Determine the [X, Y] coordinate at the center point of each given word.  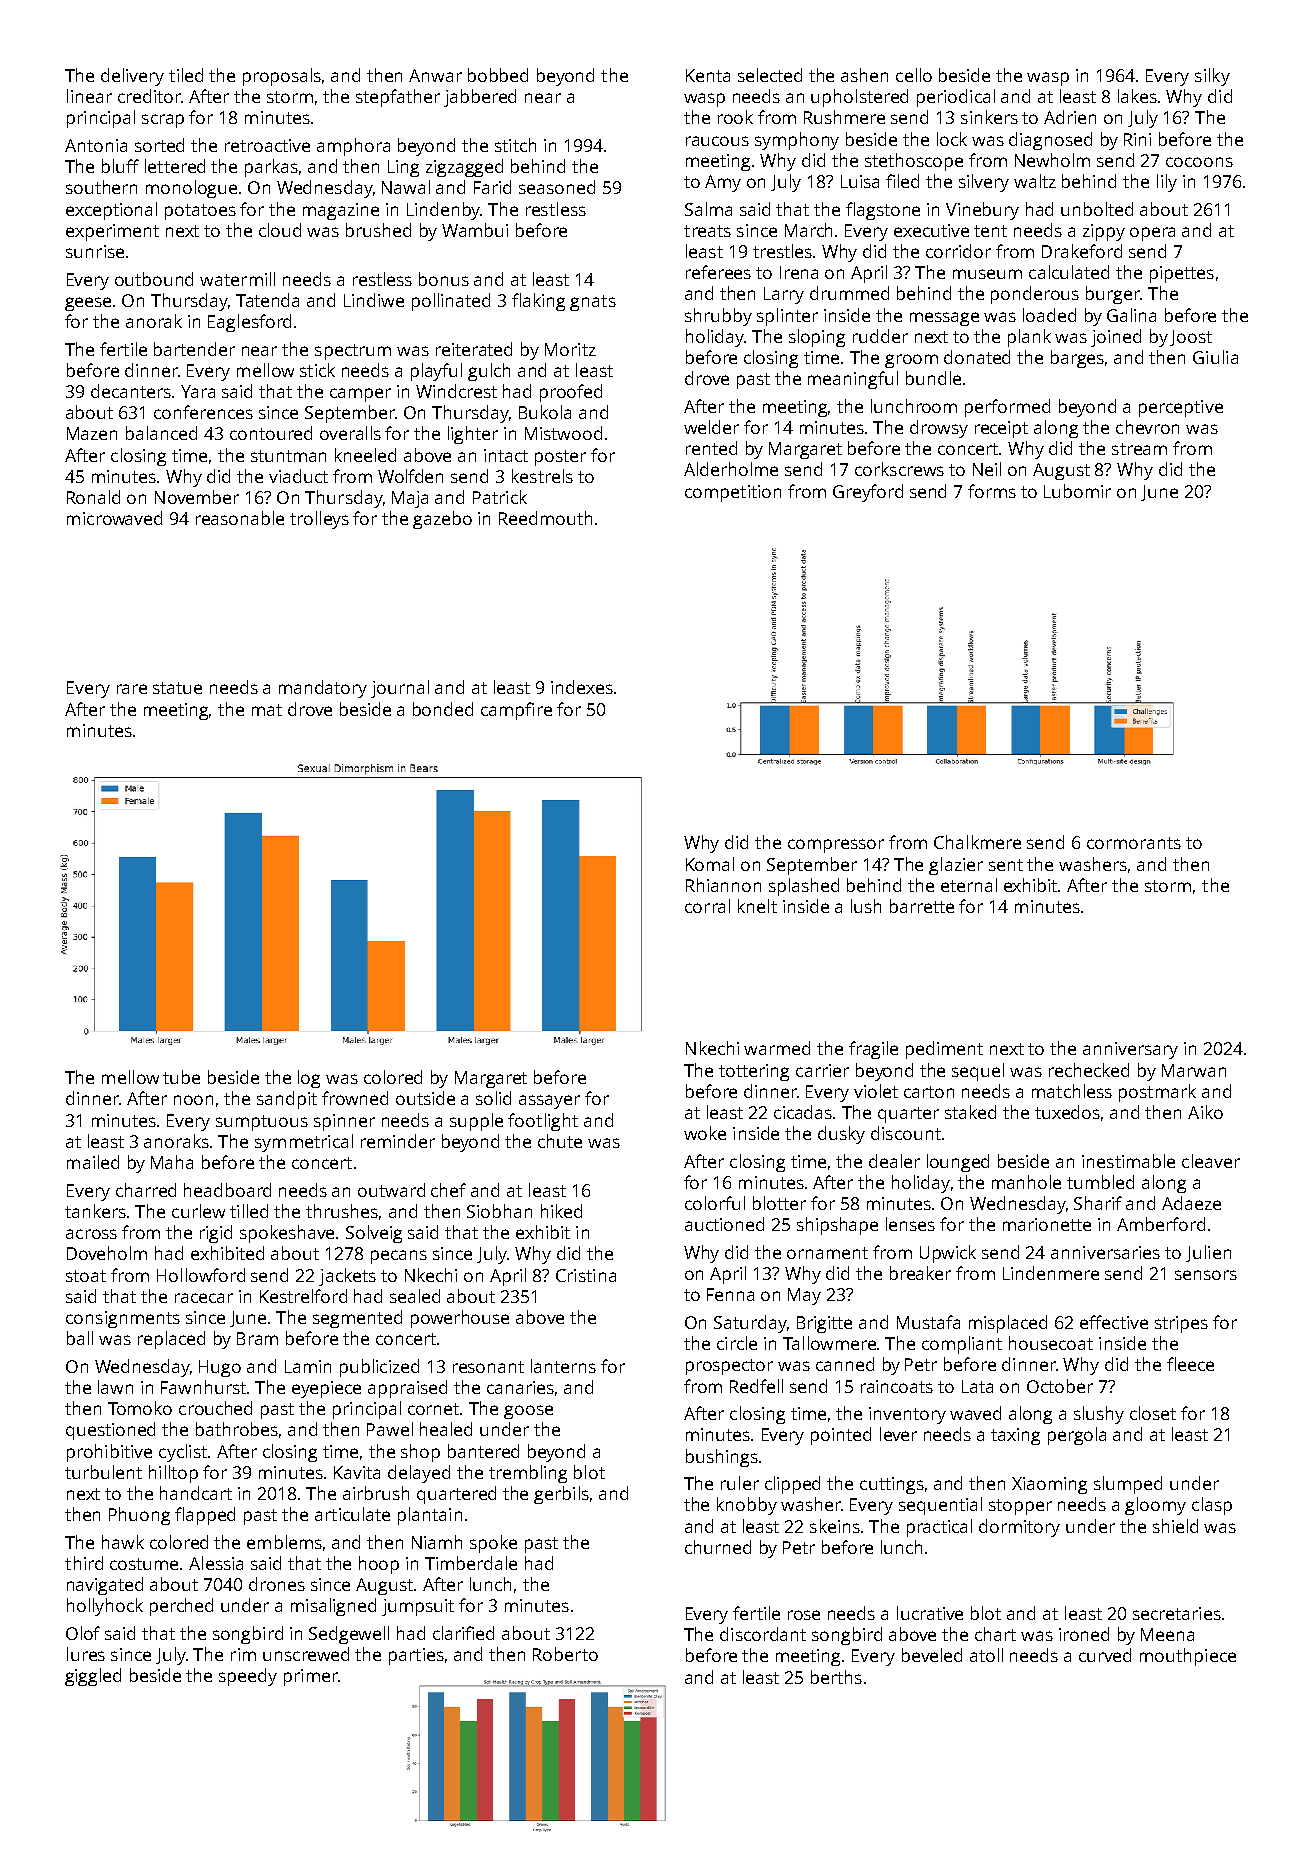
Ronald [93, 497]
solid [493, 1098]
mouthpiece [1188, 1657]
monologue [191, 189]
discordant [763, 1634]
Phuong [139, 1516]
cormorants [1134, 843]
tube [181, 1077]
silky [1212, 77]
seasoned [557, 187]
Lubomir [1077, 491]
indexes [582, 687]
